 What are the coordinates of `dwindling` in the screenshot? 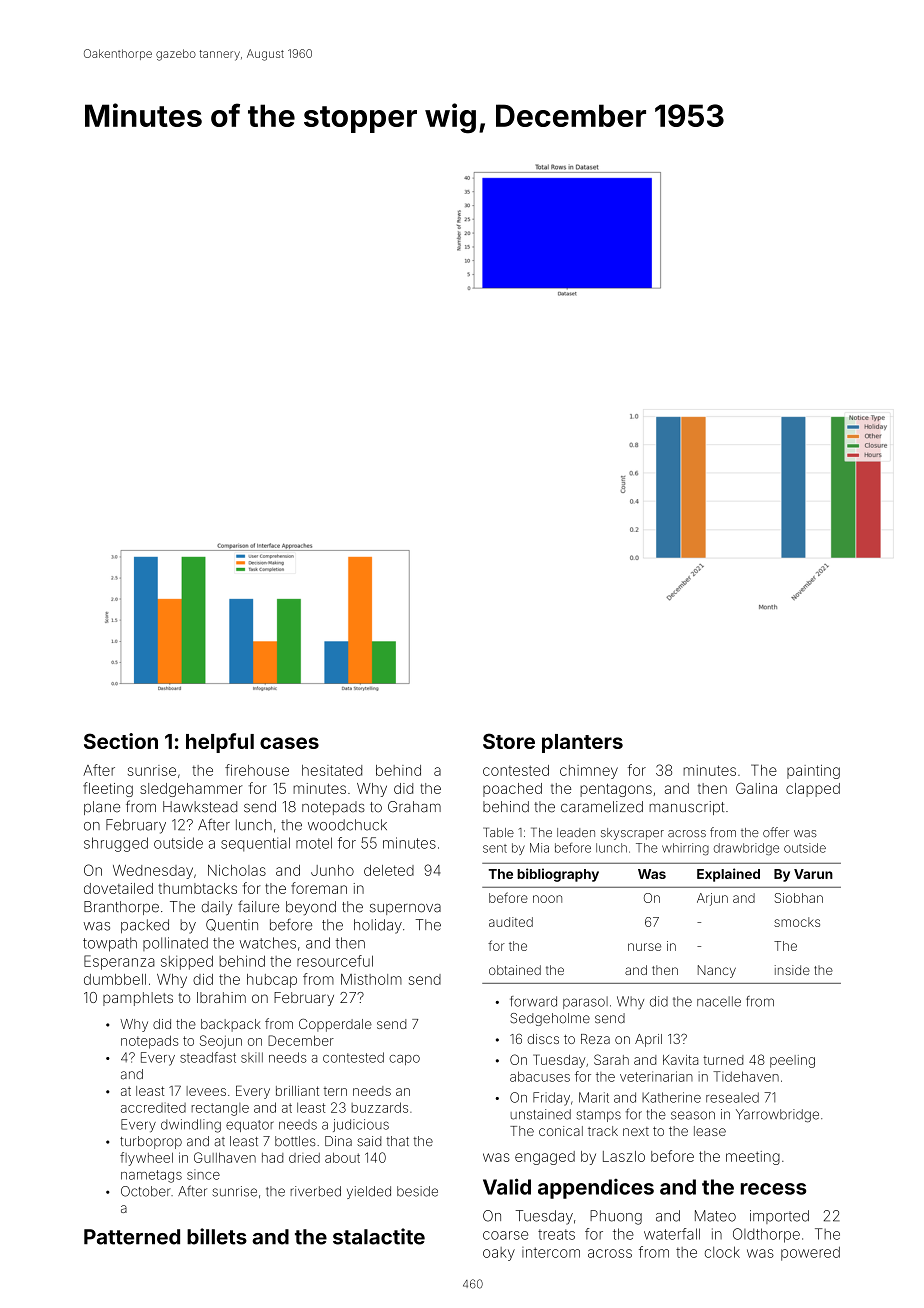 It's located at (191, 1126).
